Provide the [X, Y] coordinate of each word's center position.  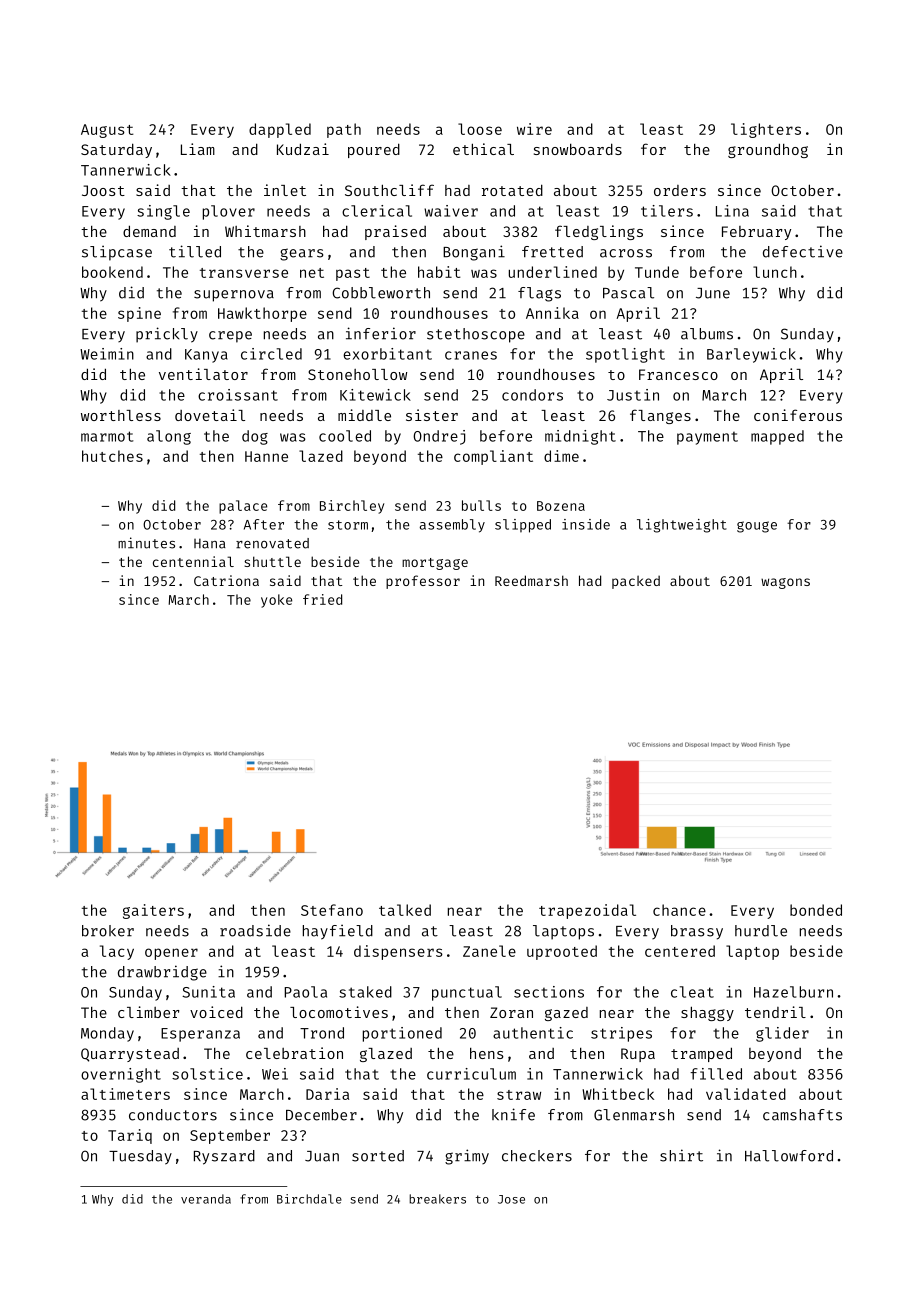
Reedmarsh [531, 580]
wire [534, 129]
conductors [173, 1115]
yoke [276, 601]
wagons [785, 583]
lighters [766, 130]
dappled [280, 130]
